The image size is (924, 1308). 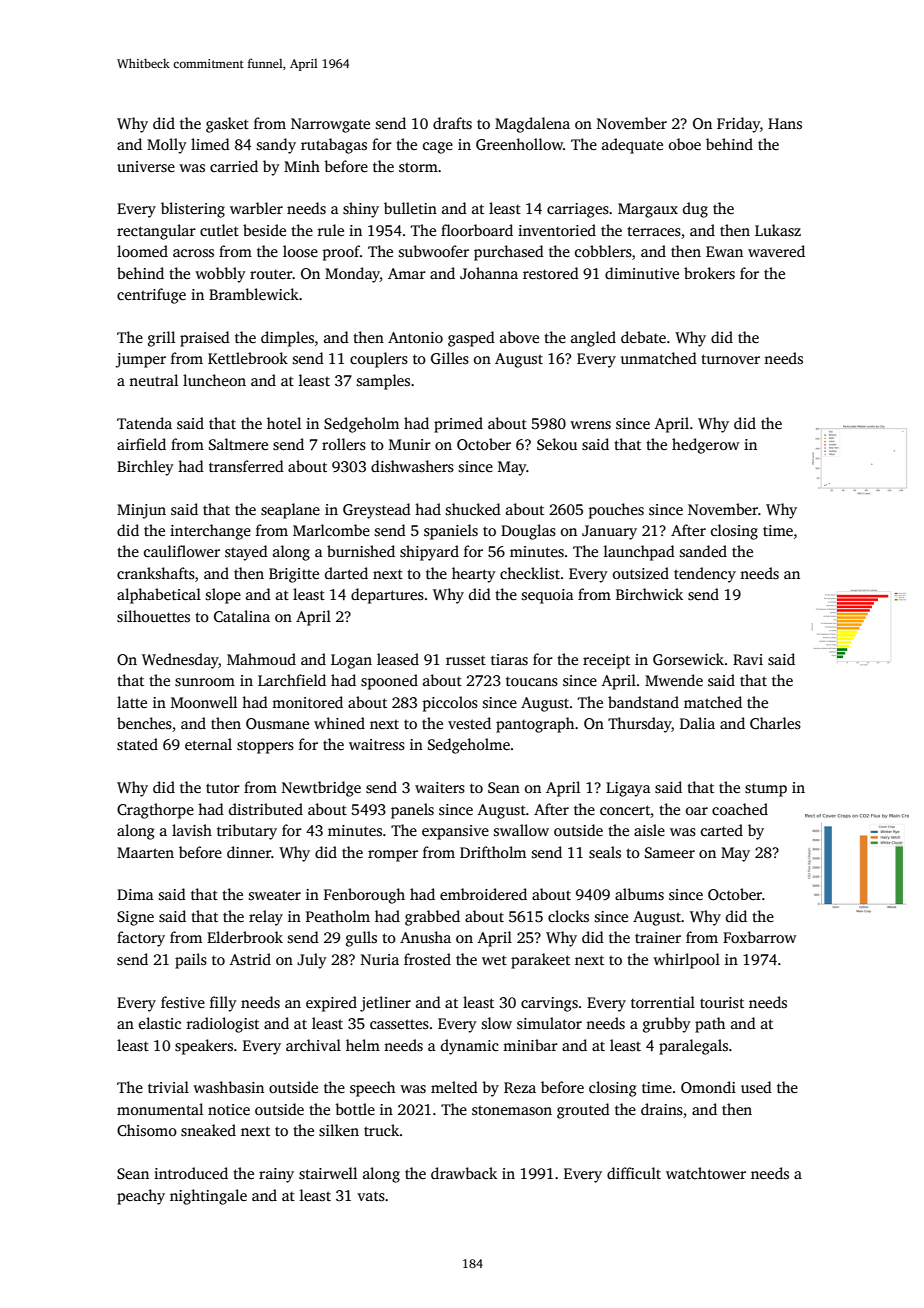 What do you see at coordinates (785, 123) in the screenshot?
I see `Hans` at bounding box center [785, 123].
